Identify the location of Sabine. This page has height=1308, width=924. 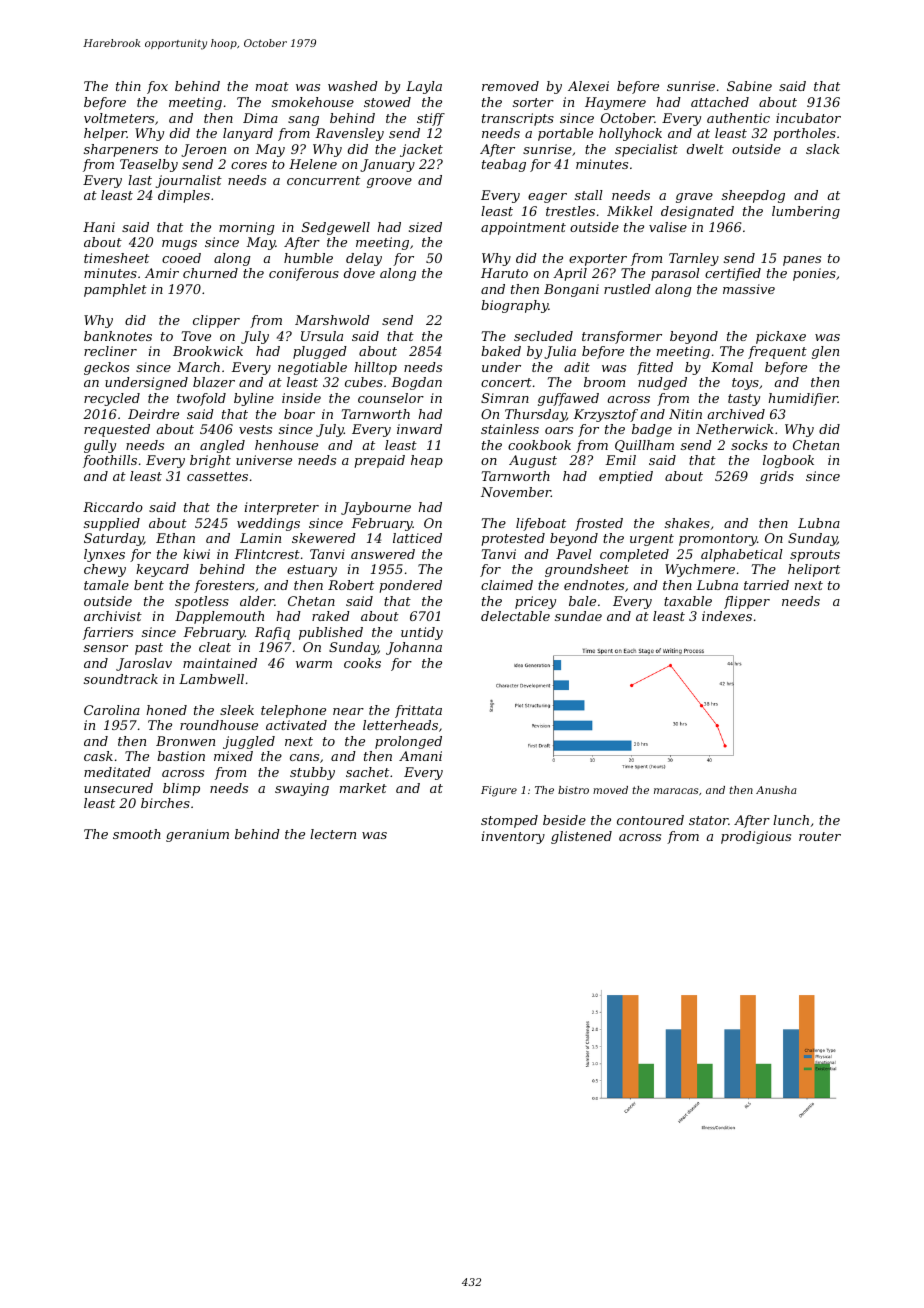
(749, 86).
